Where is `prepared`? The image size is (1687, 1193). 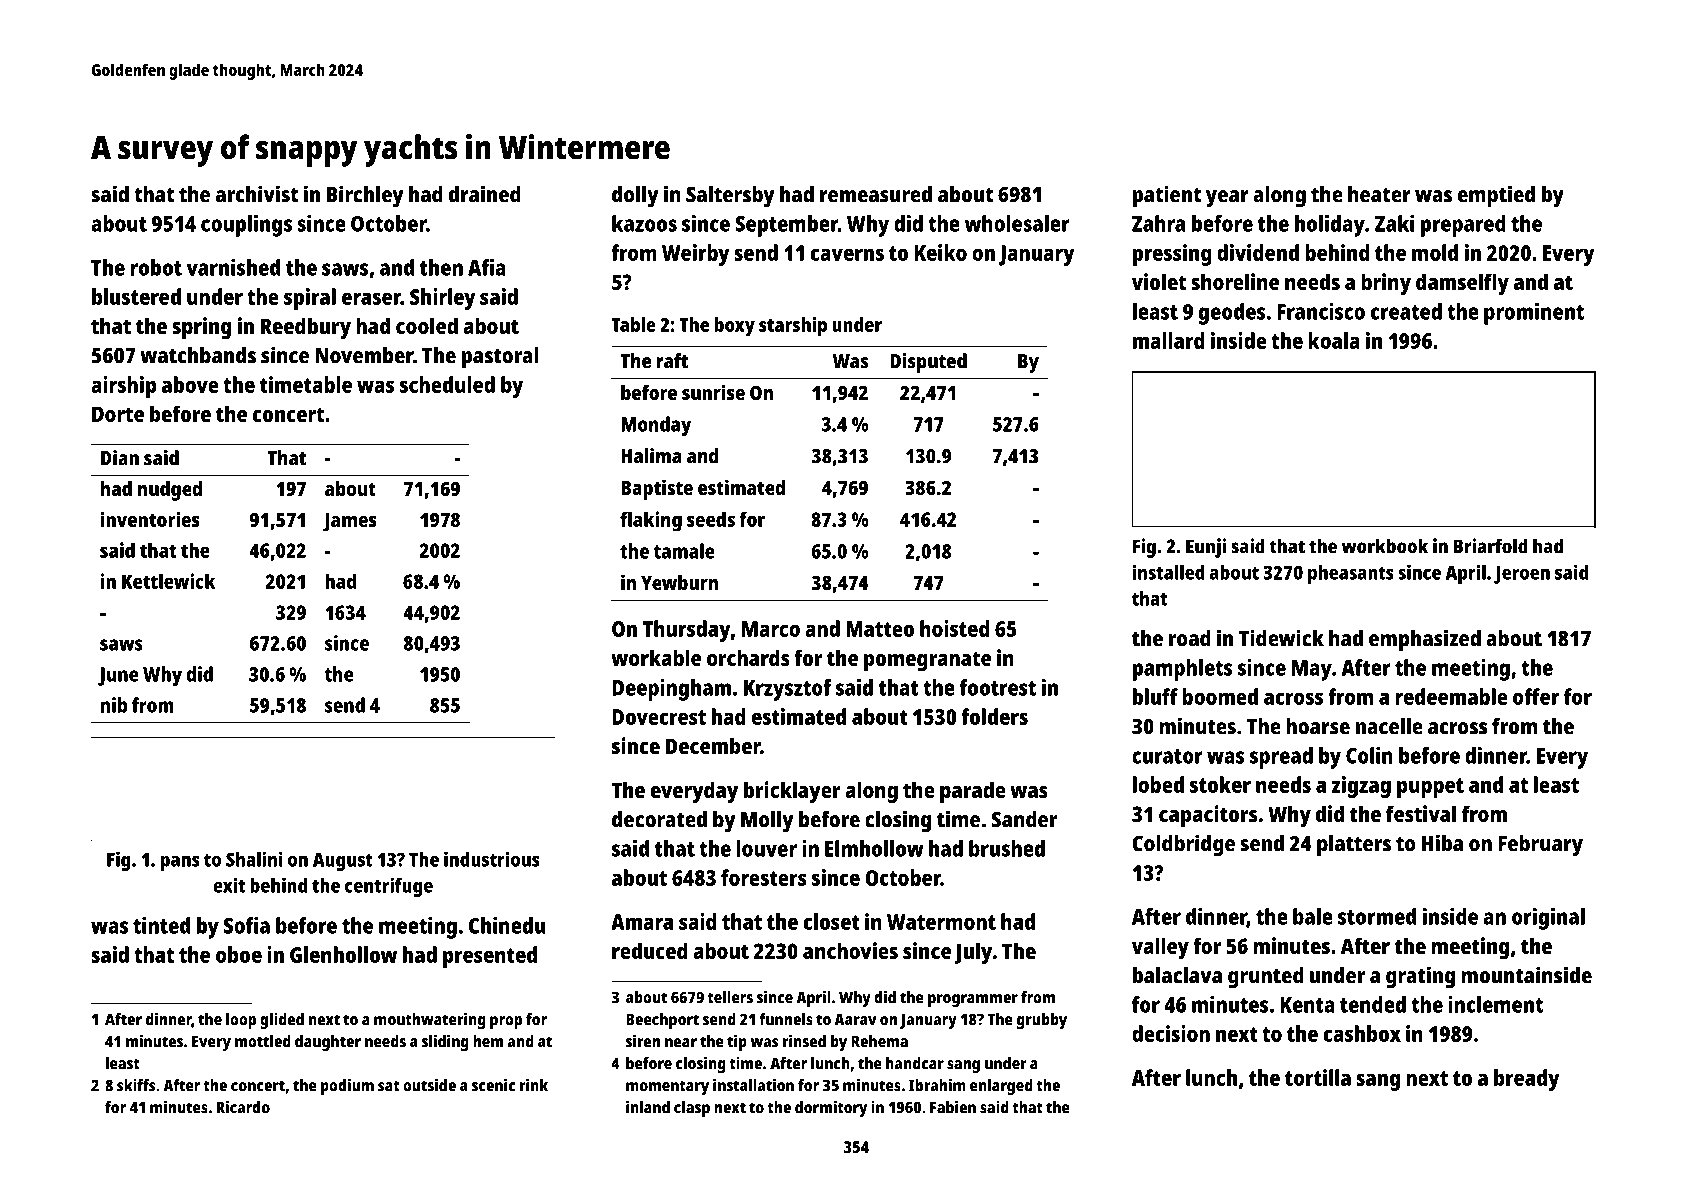 prepared is located at coordinates (1463, 226).
